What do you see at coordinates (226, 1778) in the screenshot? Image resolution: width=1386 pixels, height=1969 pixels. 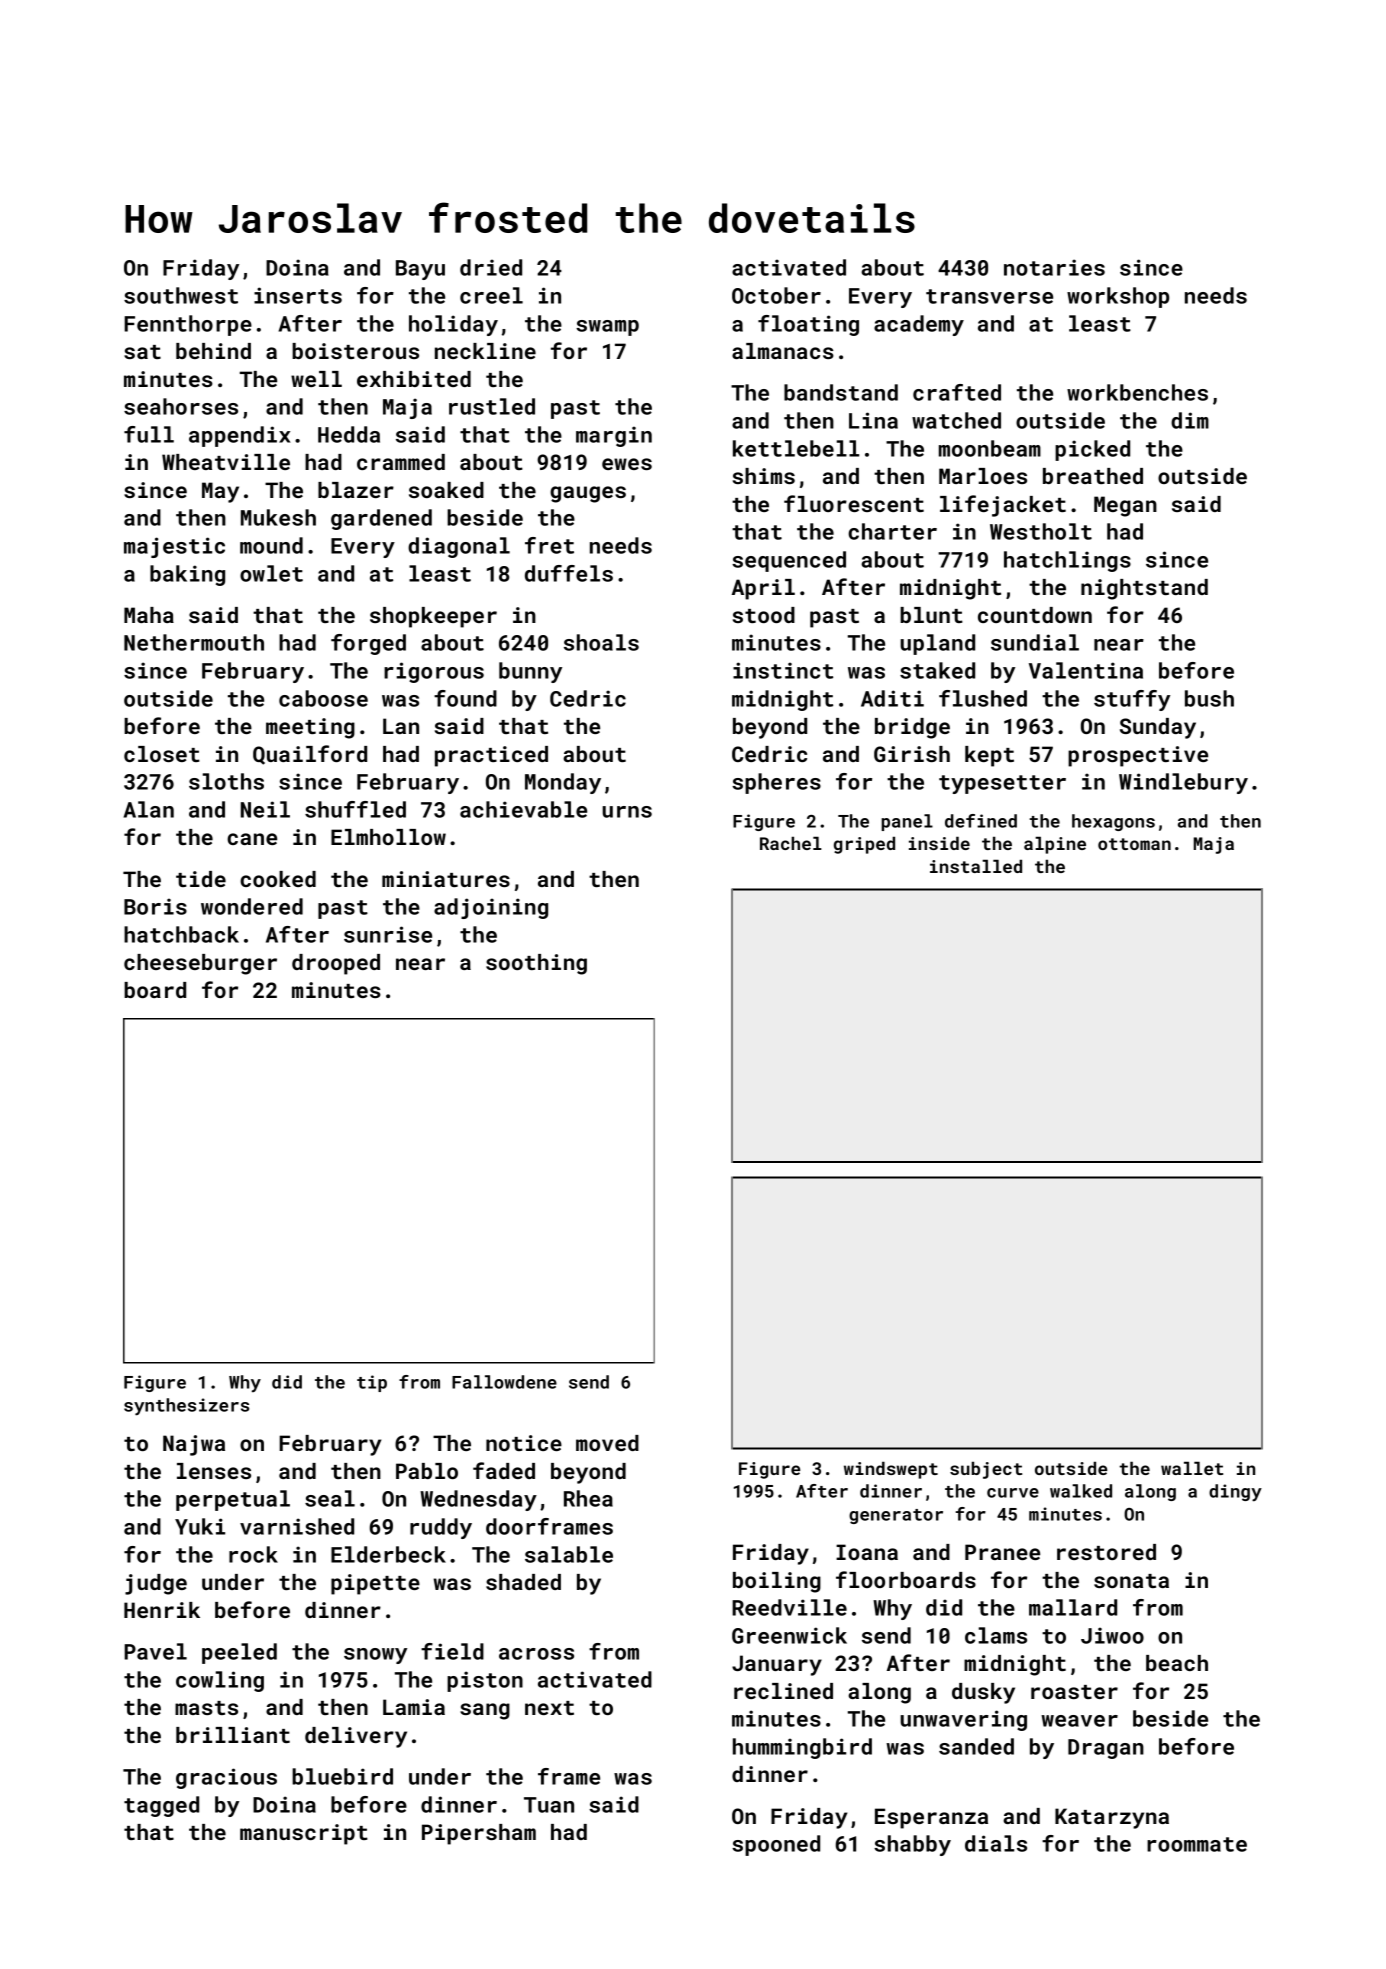 I see `gracious` at bounding box center [226, 1778].
